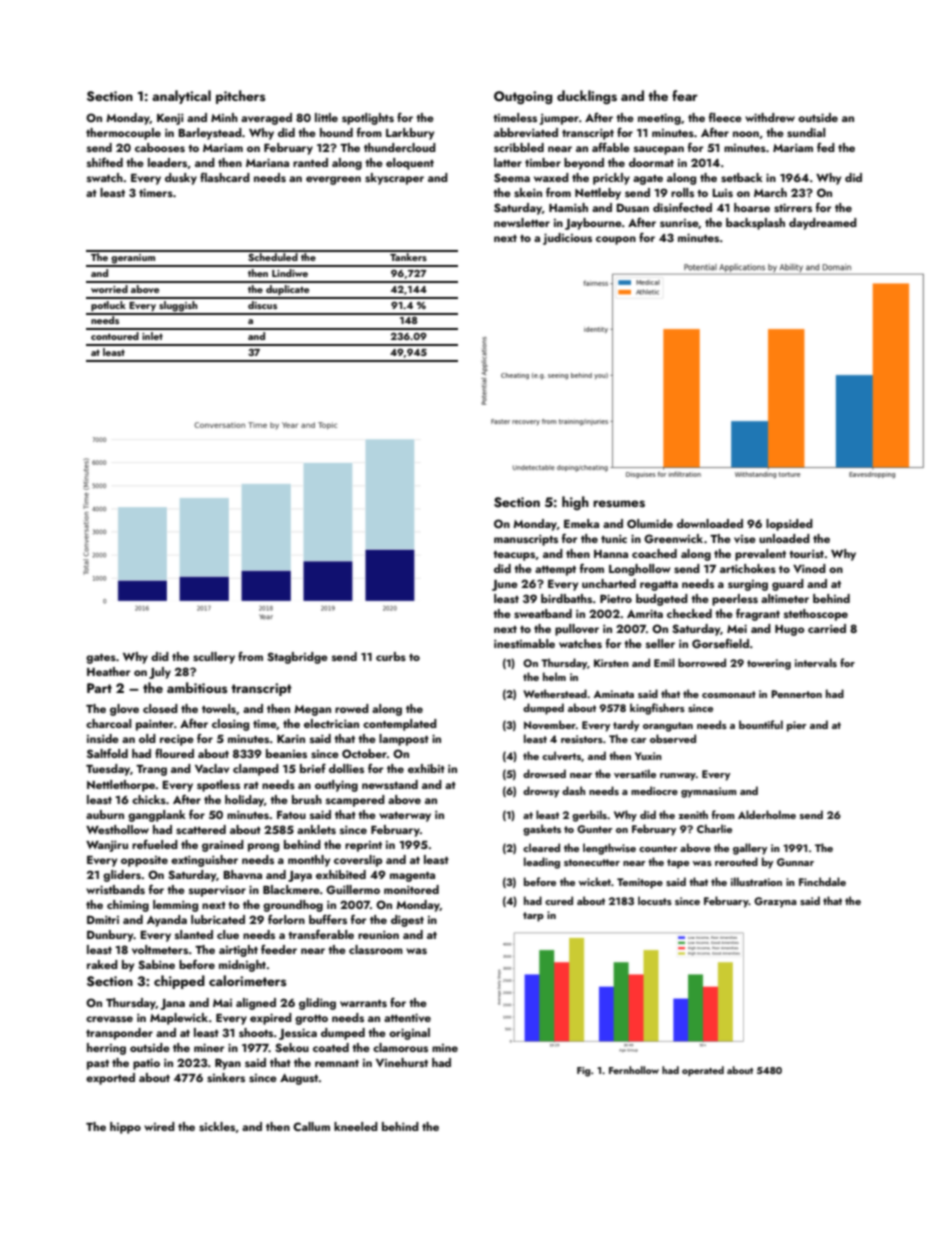 This screenshot has height=1233, width=952. Describe the element at coordinates (703, 1071) in the screenshot. I see `operated` at that location.
